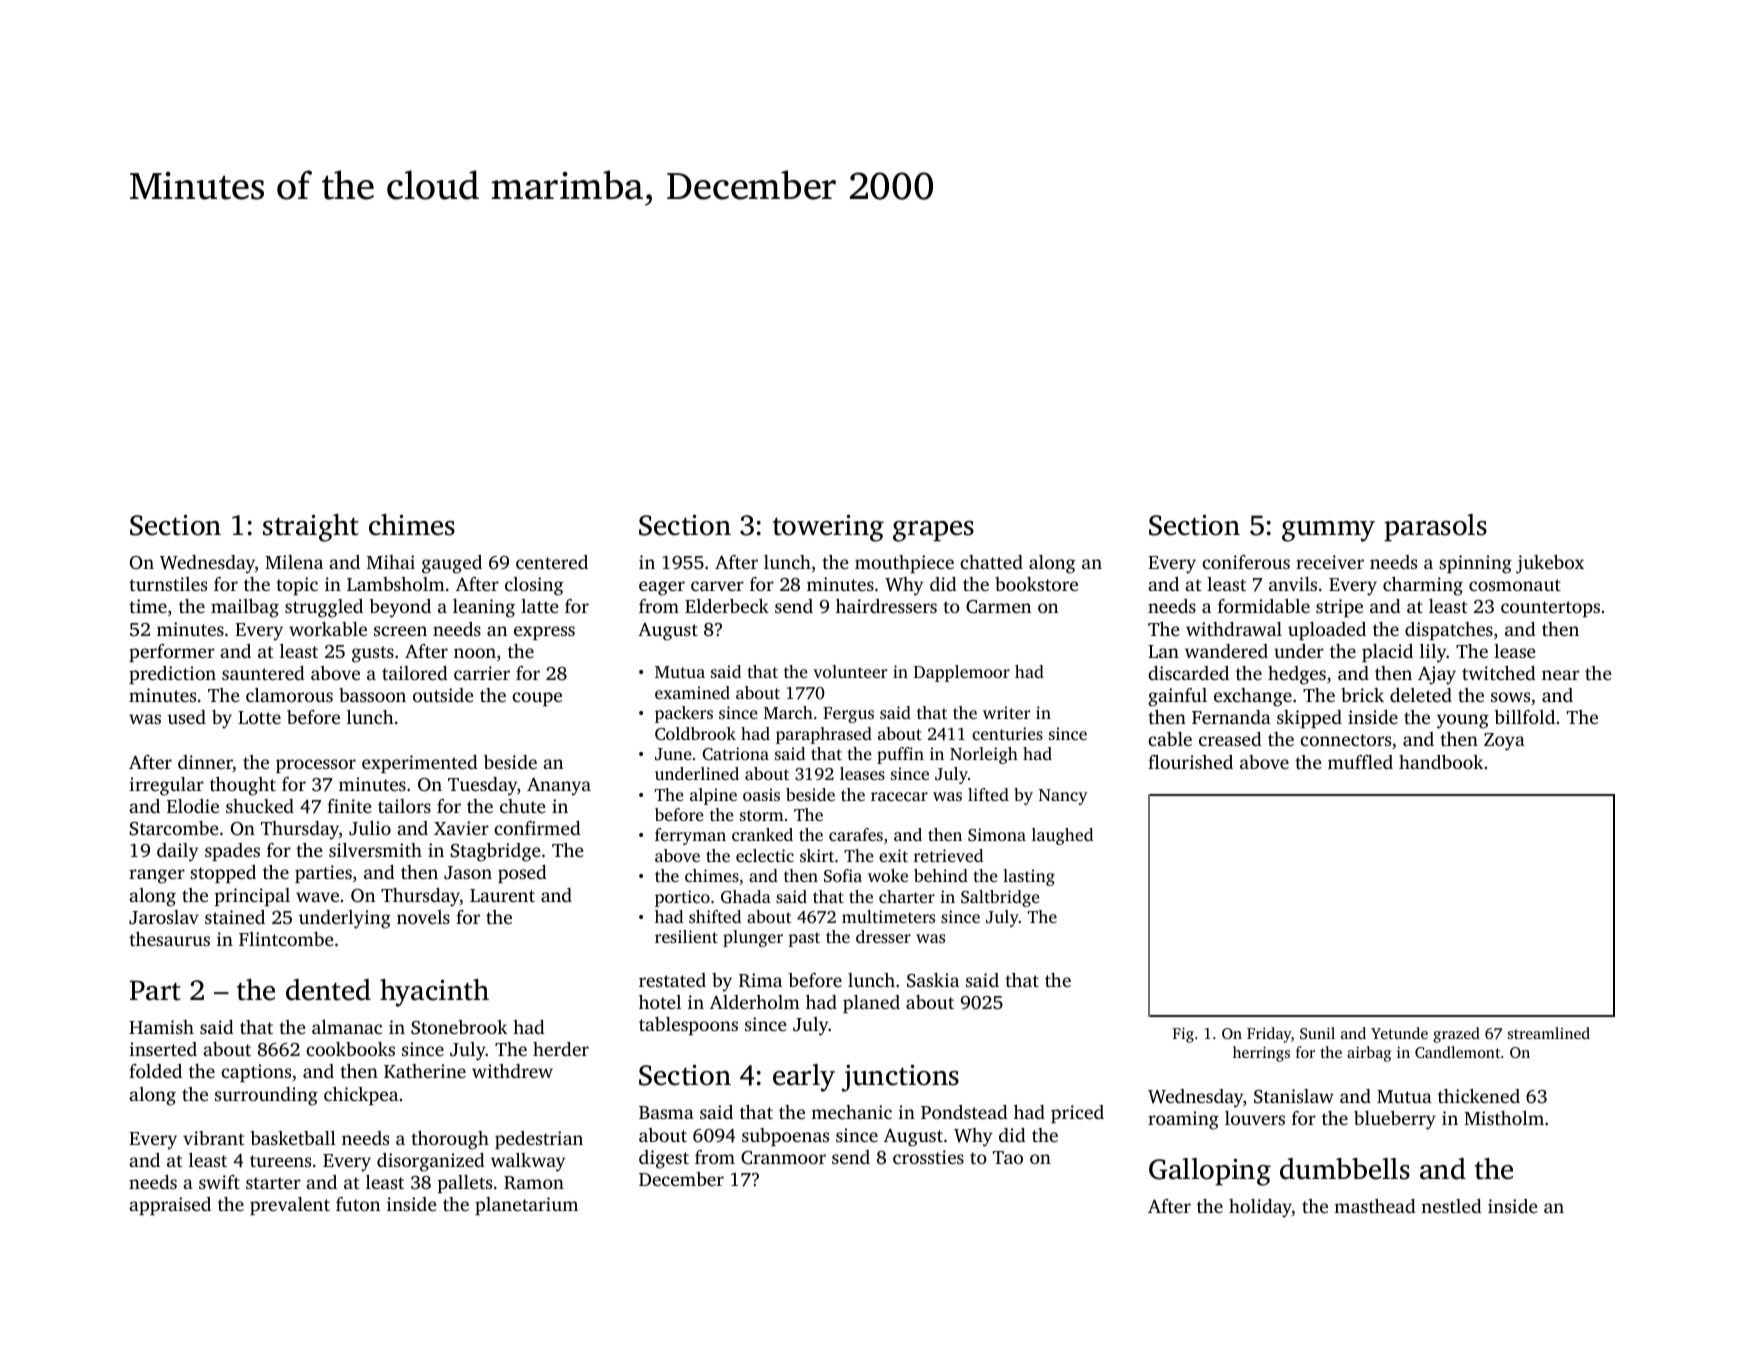 The height and width of the document is (1348, 1744). What do you see at coordinates (311, 528) in the document?
I see `straight` at bounding box center [311, 528].
